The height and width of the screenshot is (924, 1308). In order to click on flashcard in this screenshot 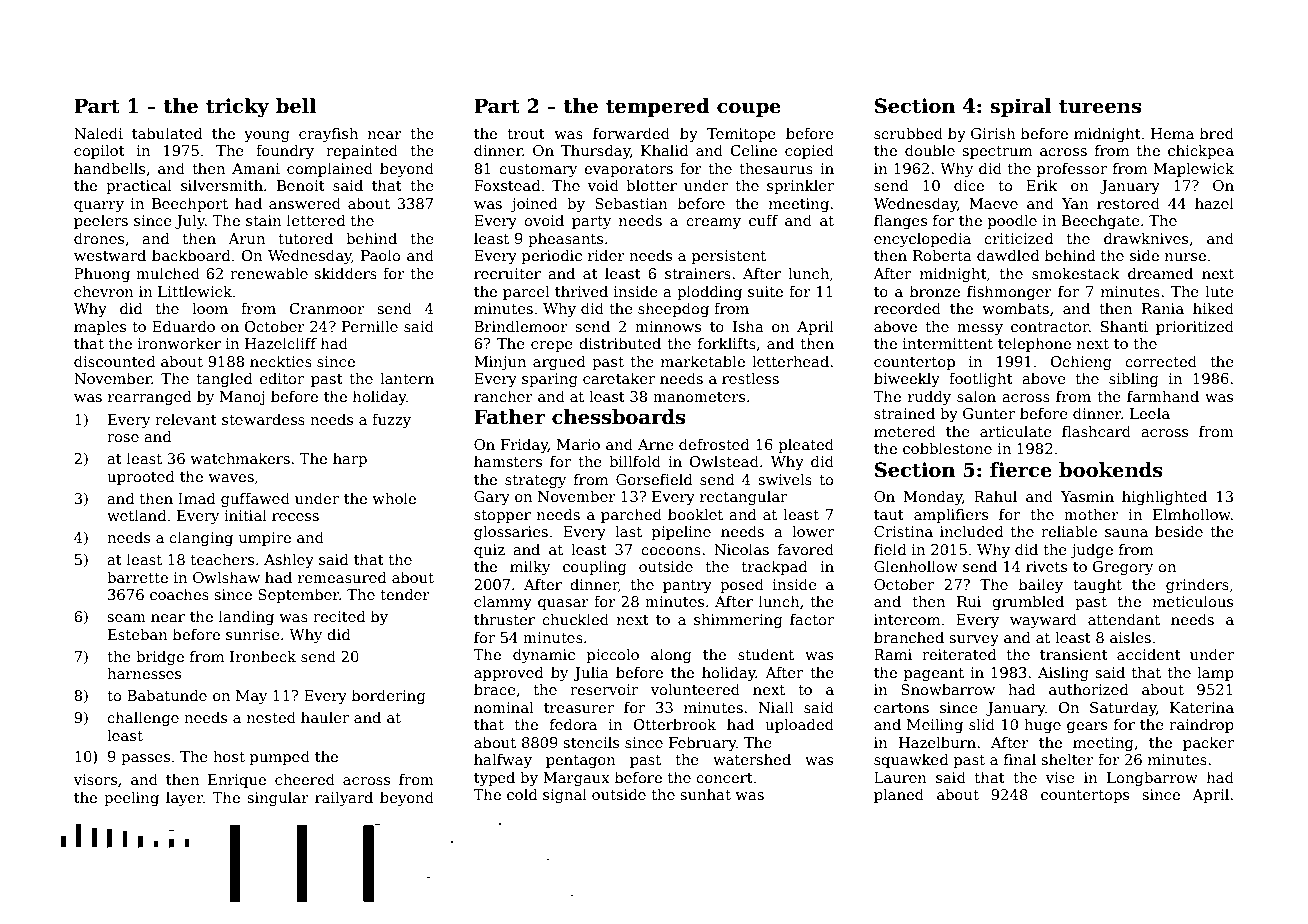, I will do `click(1096, 431)`.
